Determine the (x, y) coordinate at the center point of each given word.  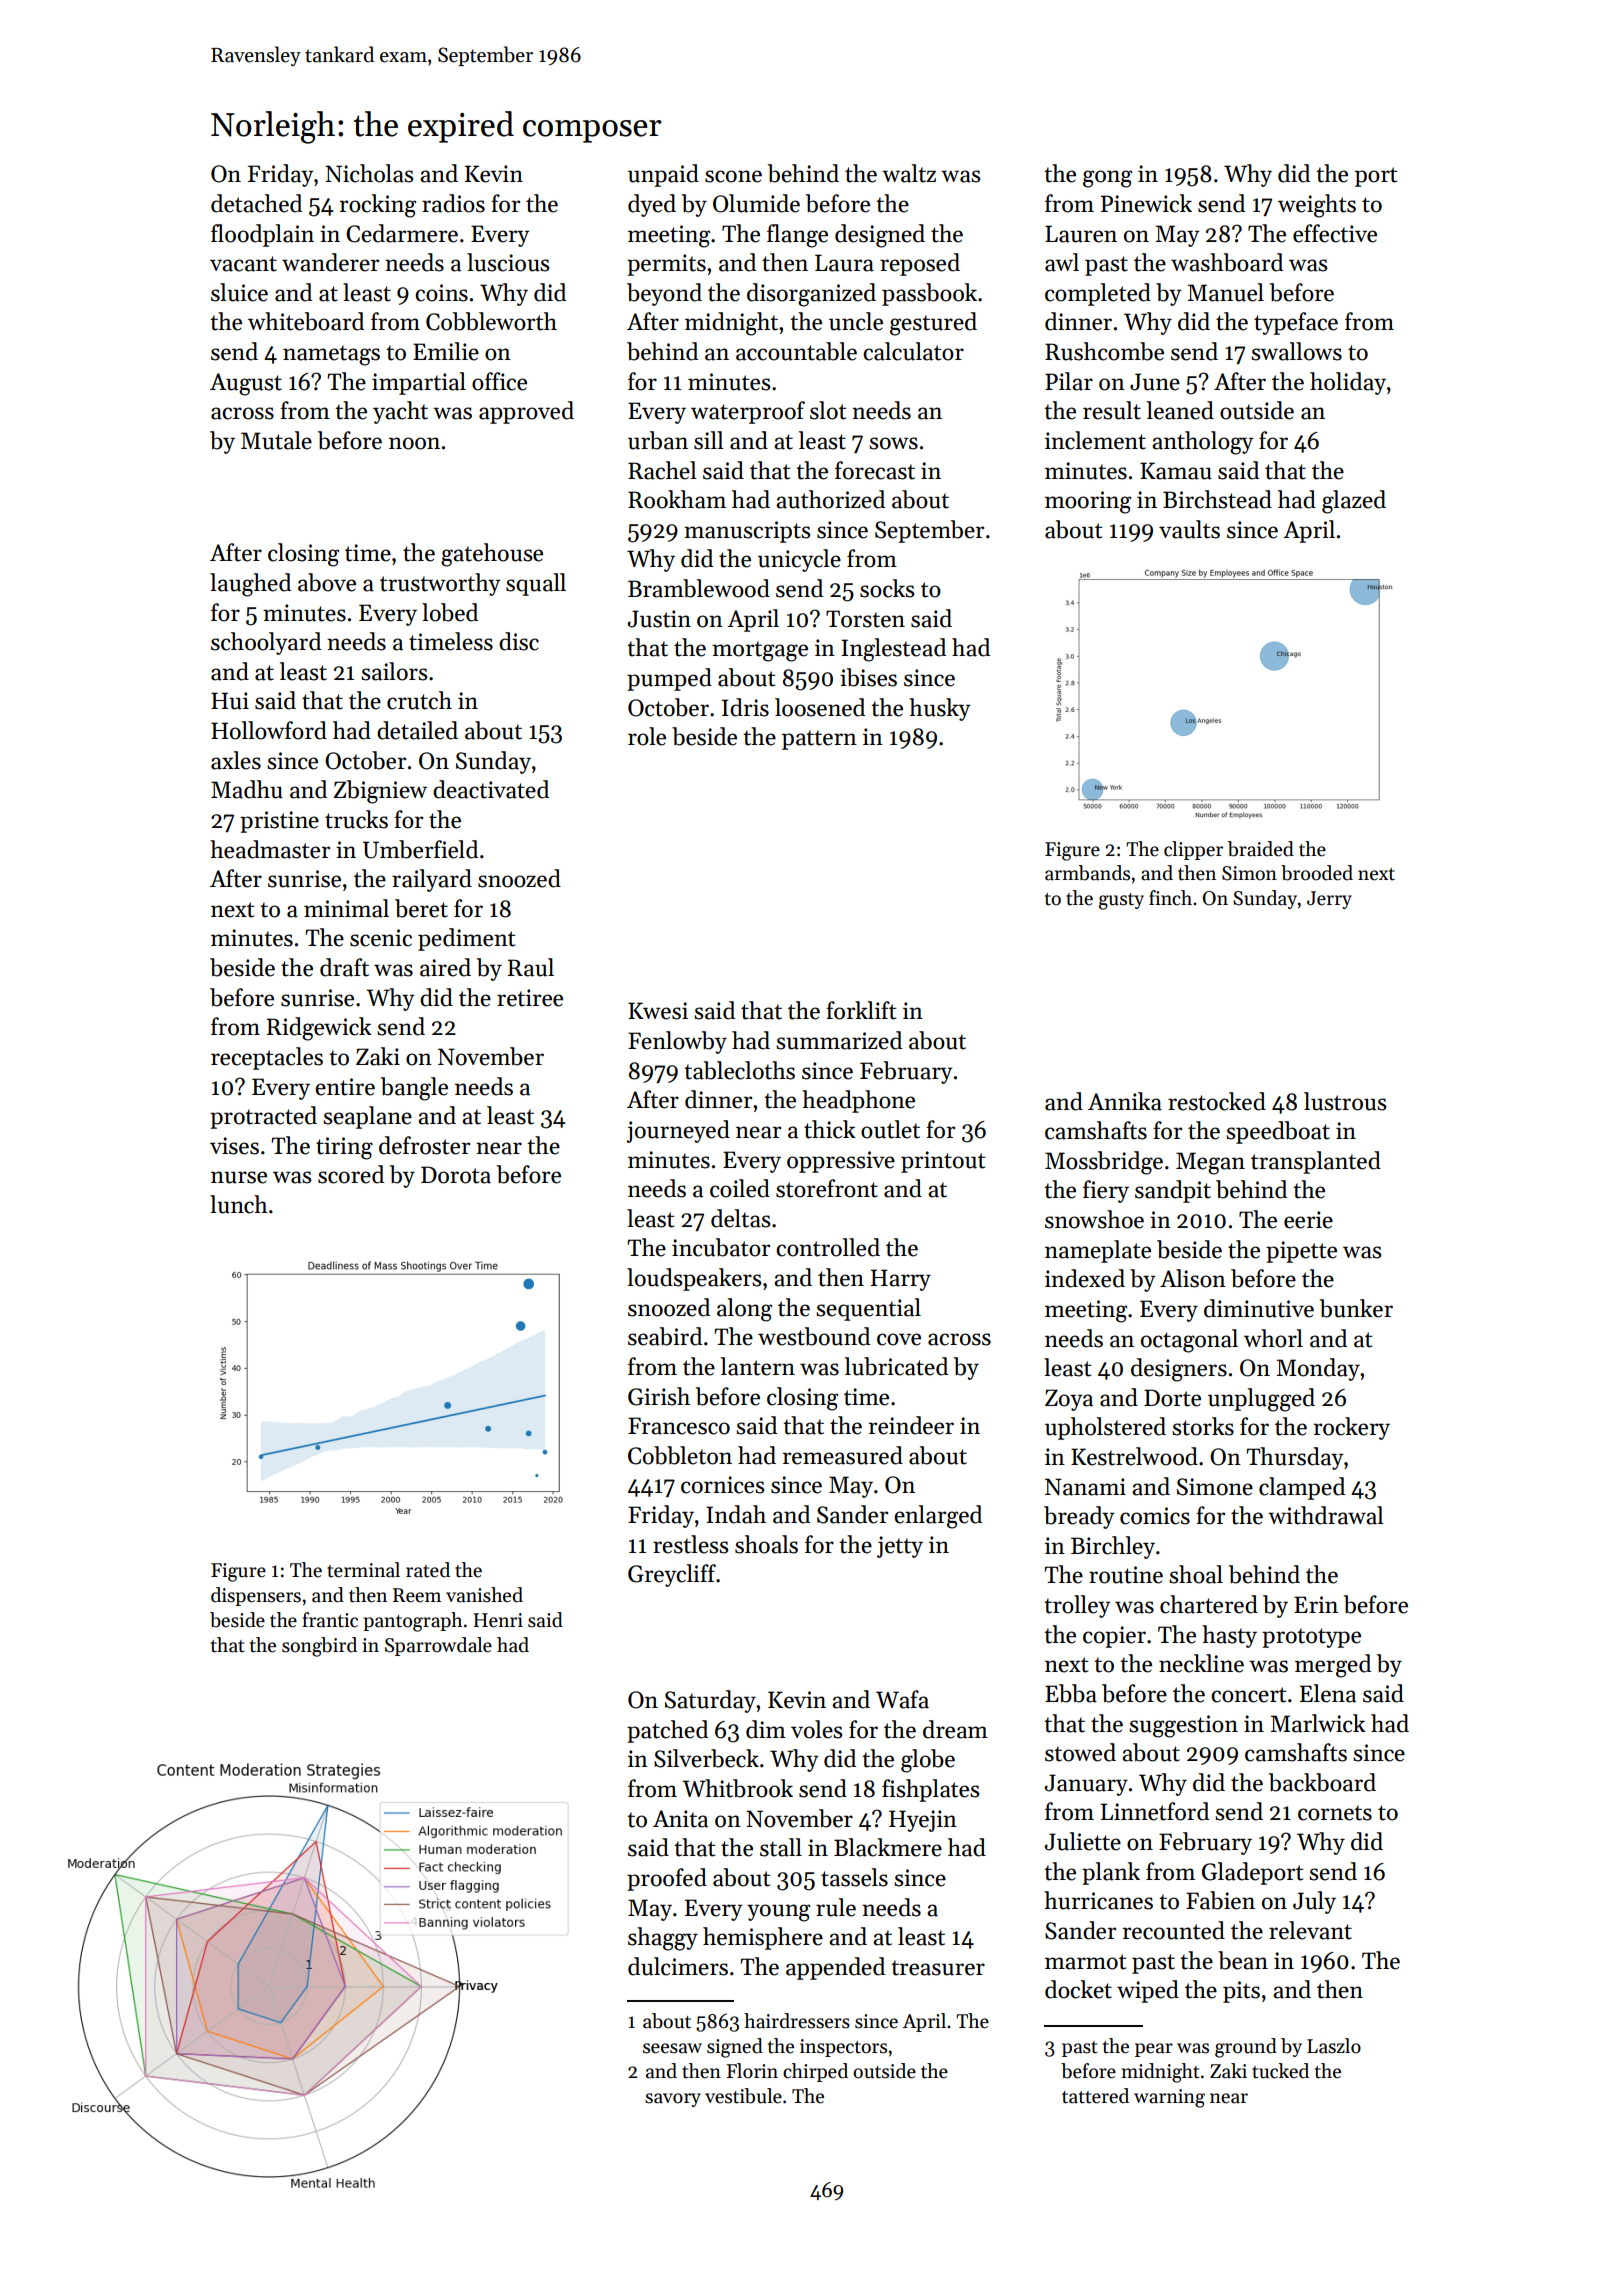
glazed (1354, 502)
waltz (909, 173)
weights (1317, 206)
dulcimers (678, 1966)
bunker (1356, 1308)
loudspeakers (694, 1279)
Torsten (865, 619)
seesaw (672, 2048)
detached (256, 203)
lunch (239, 1204)
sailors (394, 671)
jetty (900, 1547)
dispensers (256, 1596)
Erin (1316, 1604)
